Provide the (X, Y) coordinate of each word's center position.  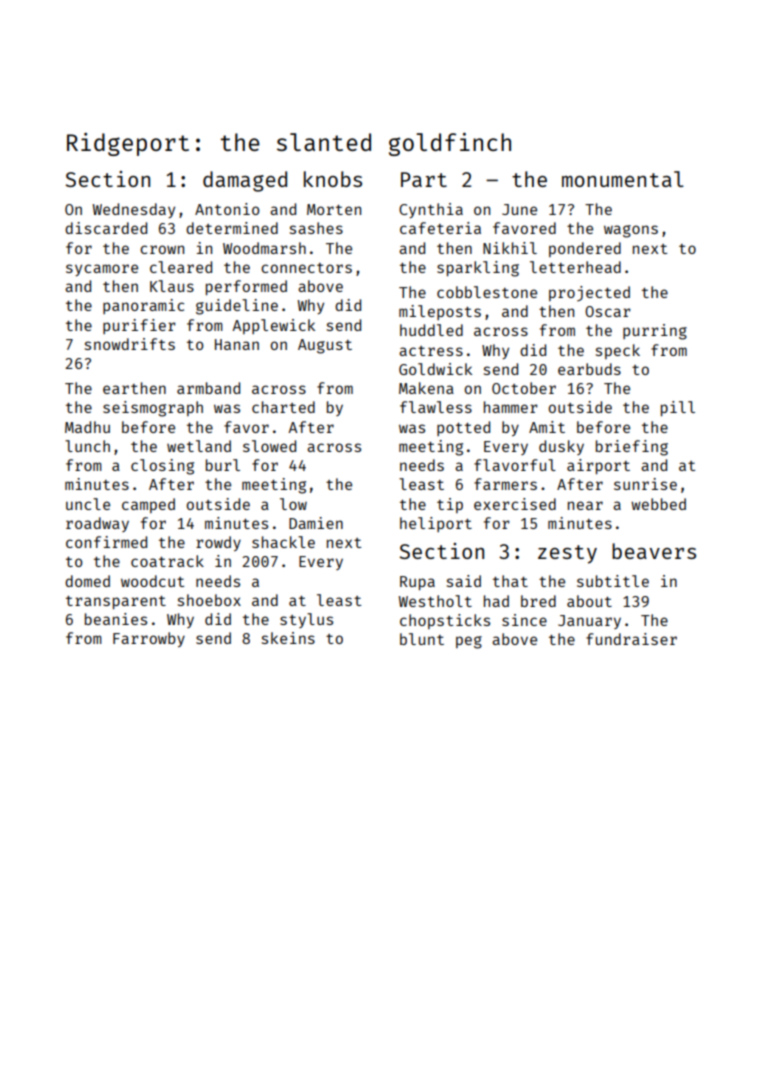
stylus (306, 620)
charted (283, 407)
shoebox (209, 600)
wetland (199, 446)
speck (618, 351)
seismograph (153, 409)
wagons (631, 231)
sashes (316, 228)
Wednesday (133, 210)
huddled (431, 330)
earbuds (589, 369)
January (589, 622)
